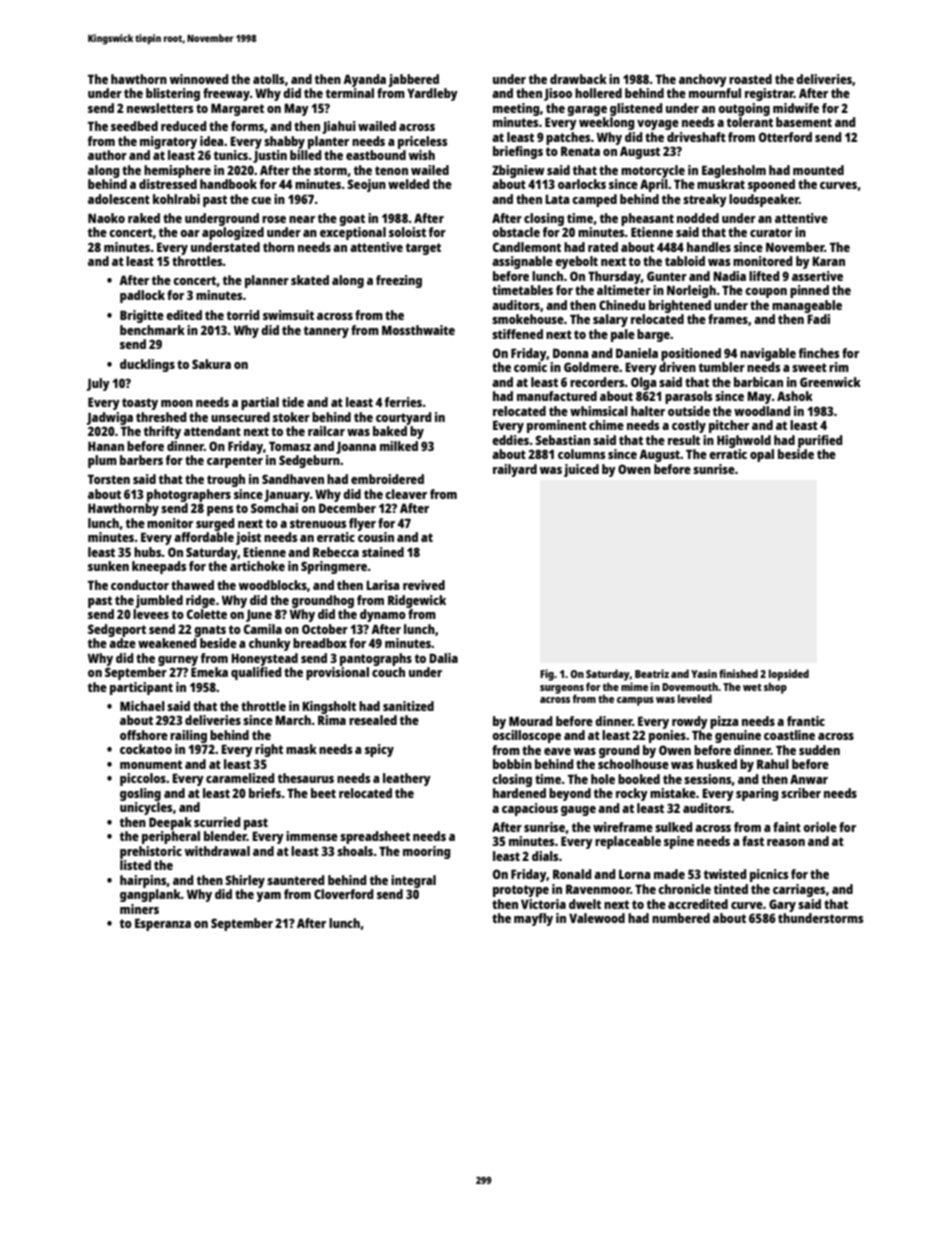 The height and width of the page is (1233, 952). What do you see at coordinates (558, 94) in the page?
I see `Jisoo` at bounding box center [558, 94].
